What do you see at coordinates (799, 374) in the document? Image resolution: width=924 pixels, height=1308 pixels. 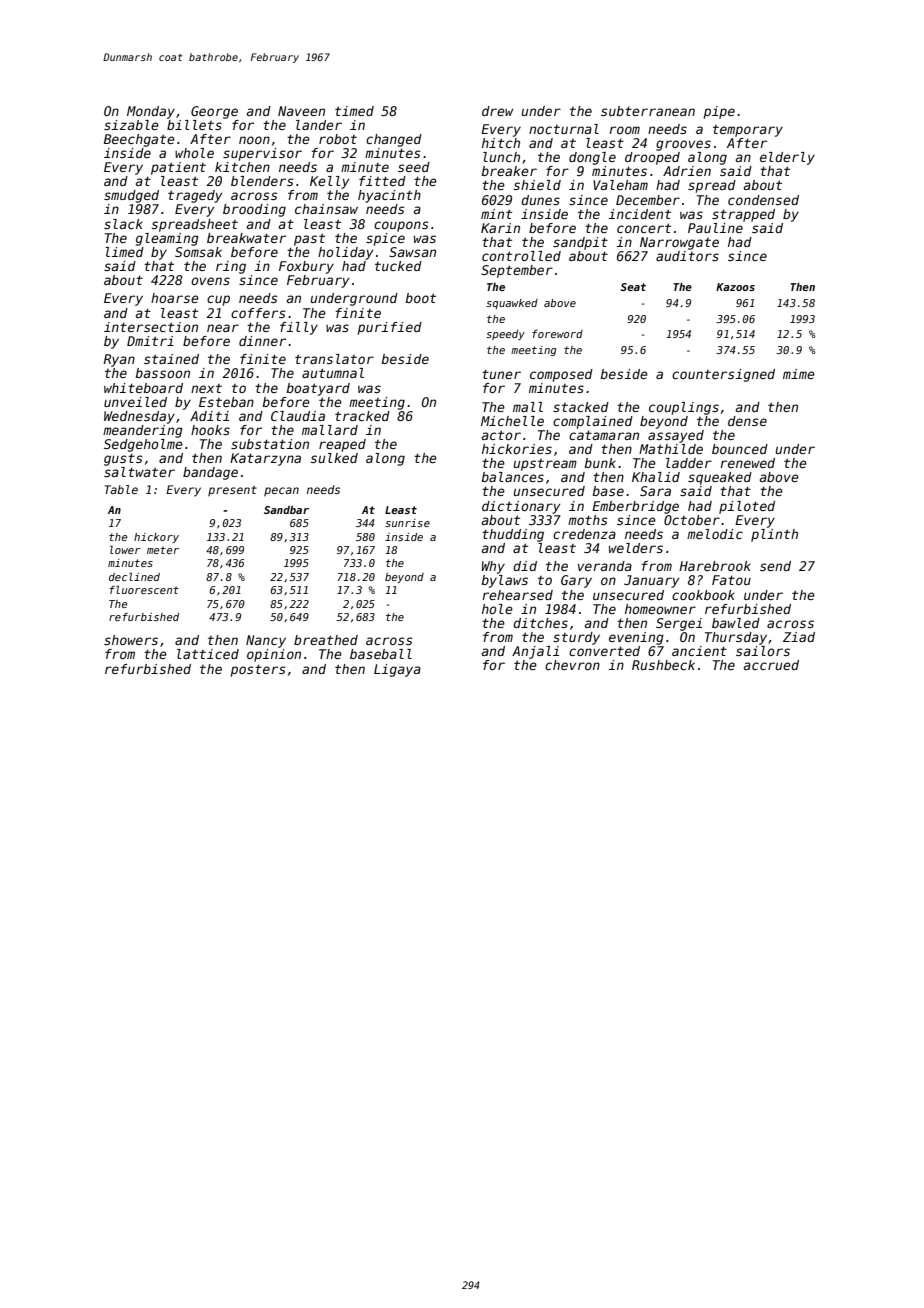 I see `mime` at bounding box center [799, 374].
